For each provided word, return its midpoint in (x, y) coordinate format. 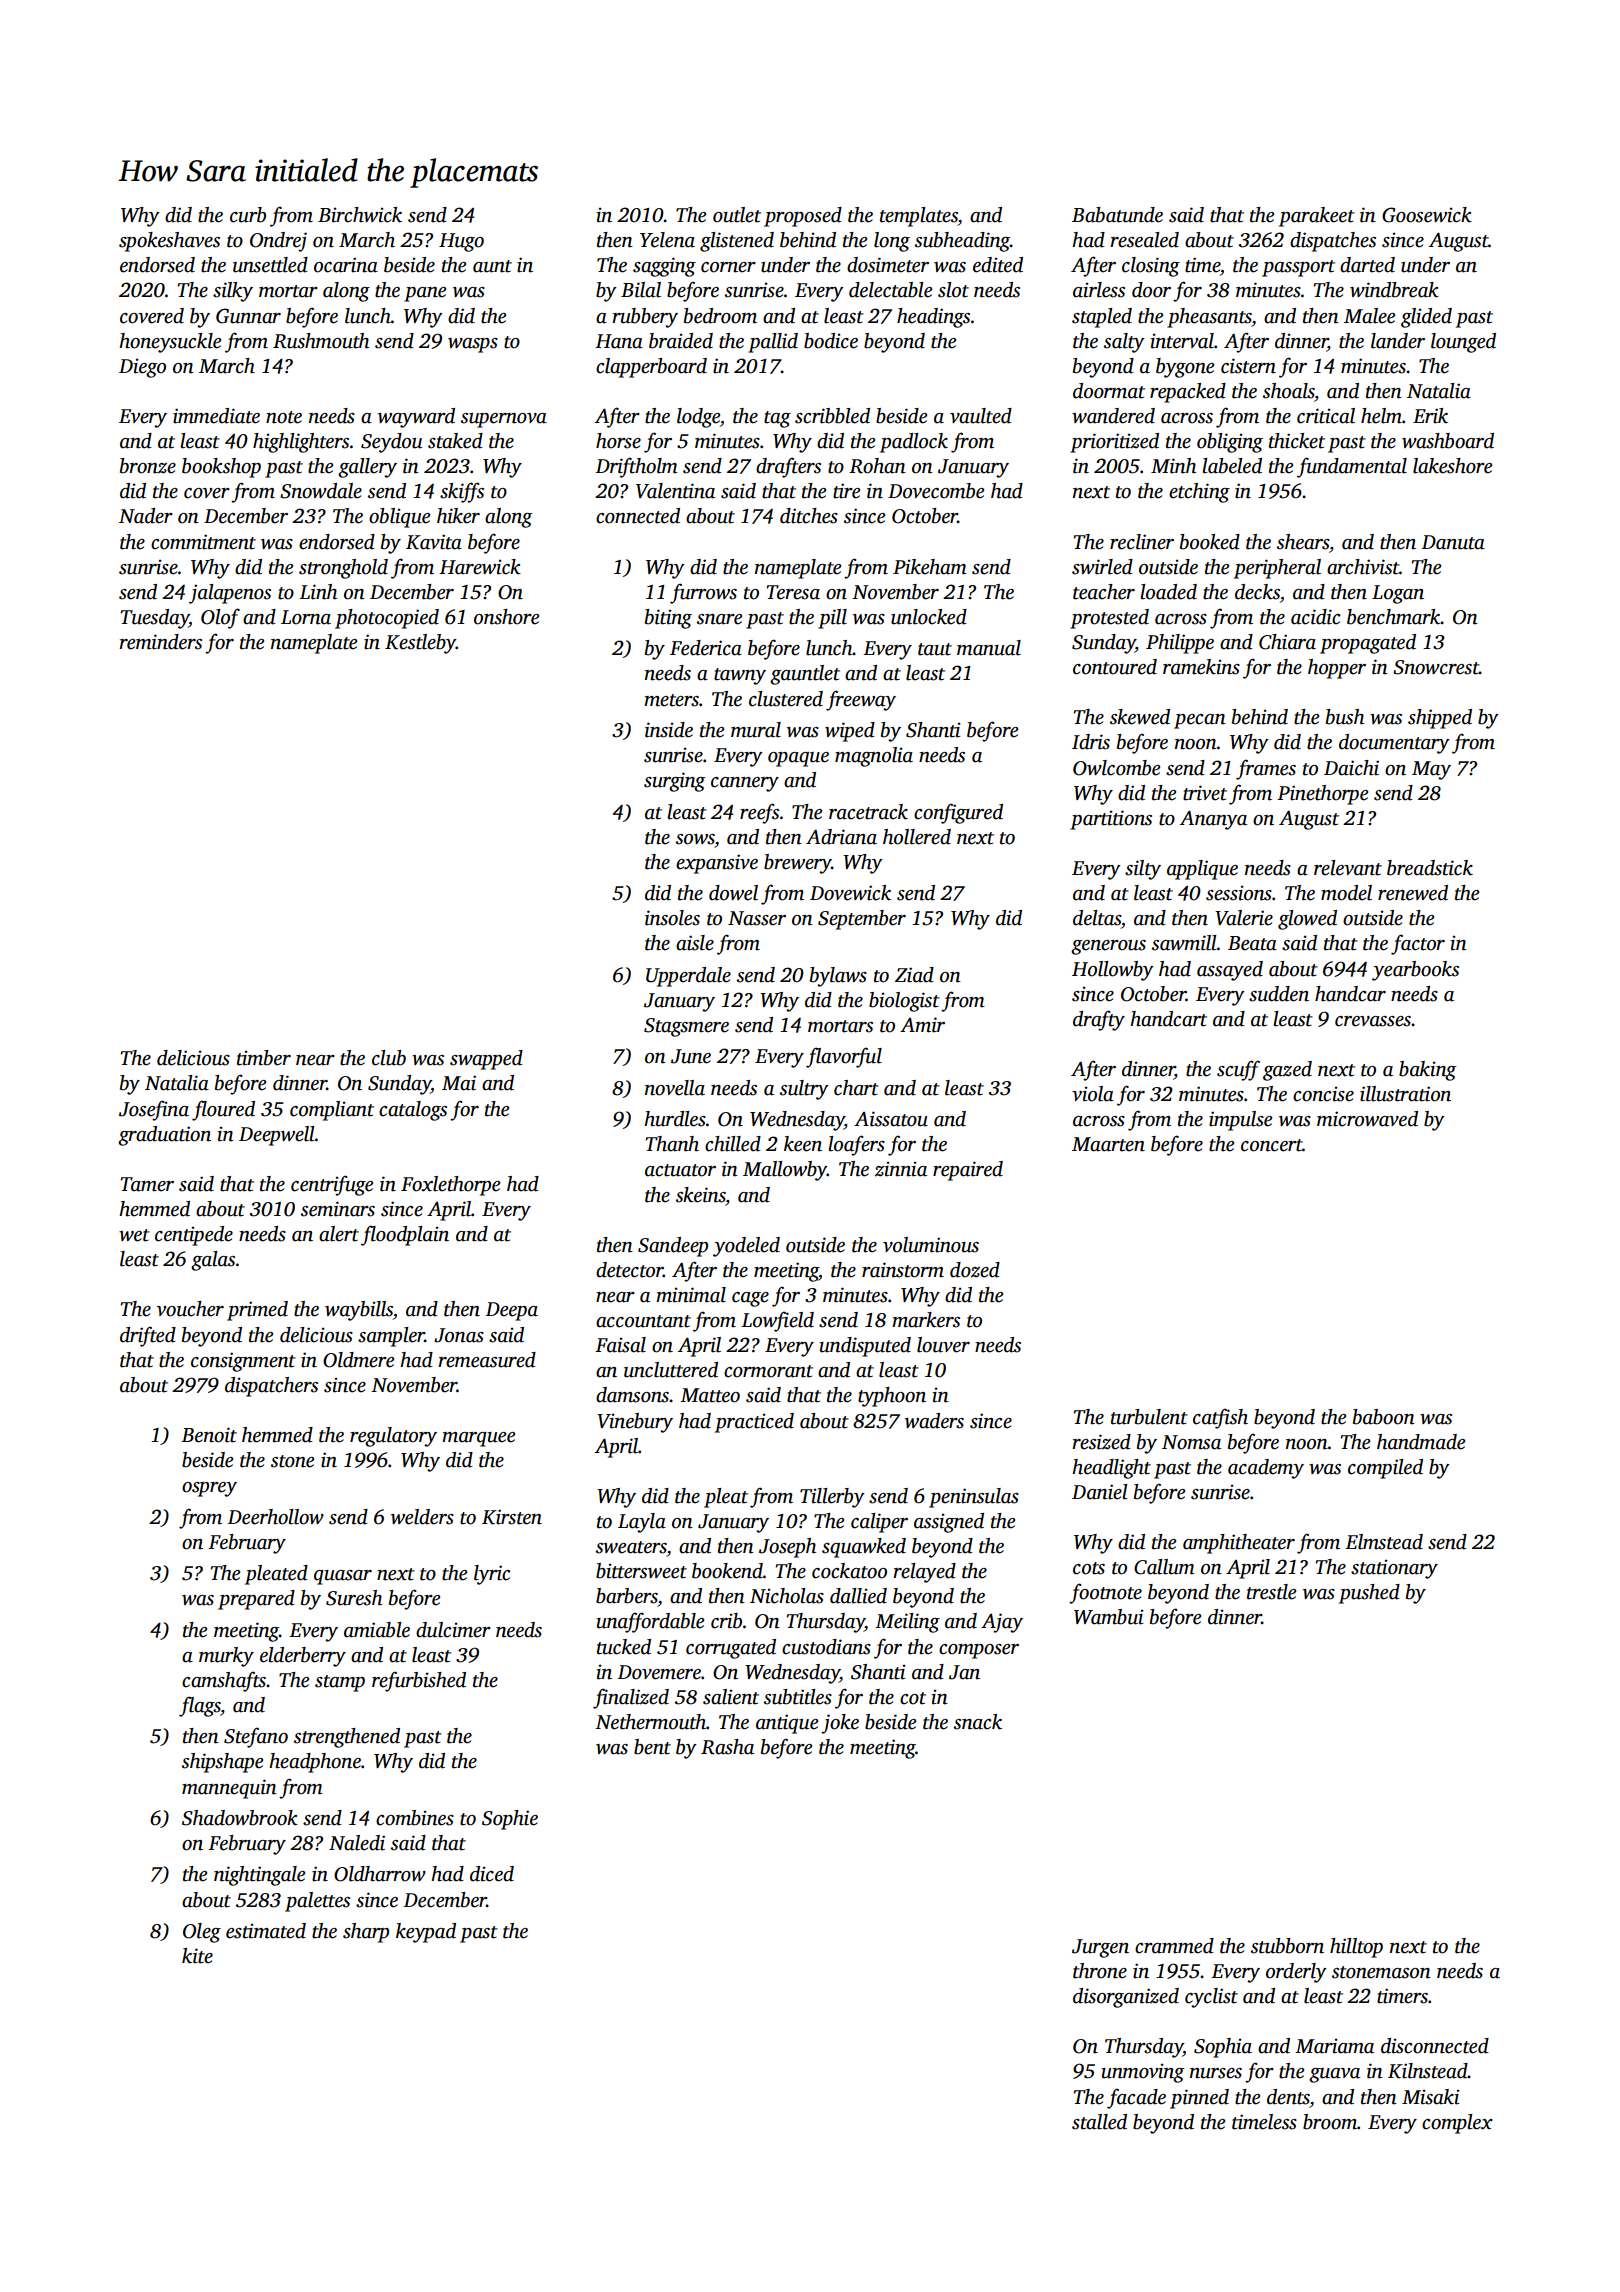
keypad (426, 1933)
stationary (1394, 1569)
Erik (1430, 416)
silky (233, 292)
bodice (831, 341)
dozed (975, 1270)
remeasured (487, 1360)
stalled (1099, 2122)
